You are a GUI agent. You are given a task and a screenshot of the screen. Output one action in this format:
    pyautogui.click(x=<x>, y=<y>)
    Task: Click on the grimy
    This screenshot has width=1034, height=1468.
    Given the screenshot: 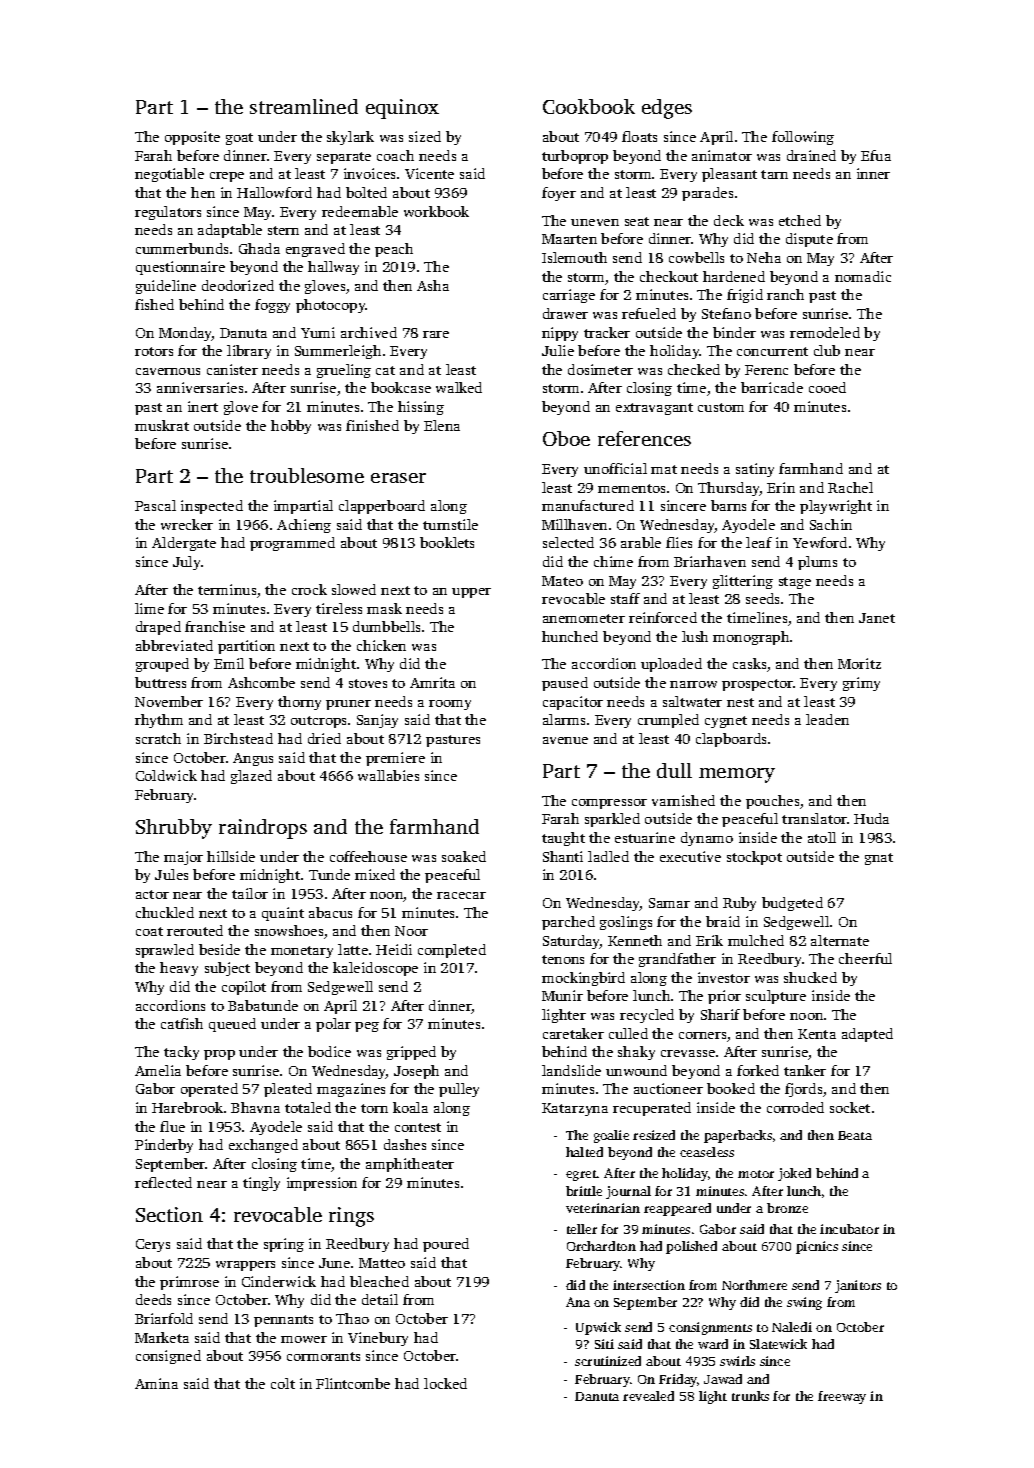 What is the action you would take?
    pyautogui.click(x=861, y=684)
